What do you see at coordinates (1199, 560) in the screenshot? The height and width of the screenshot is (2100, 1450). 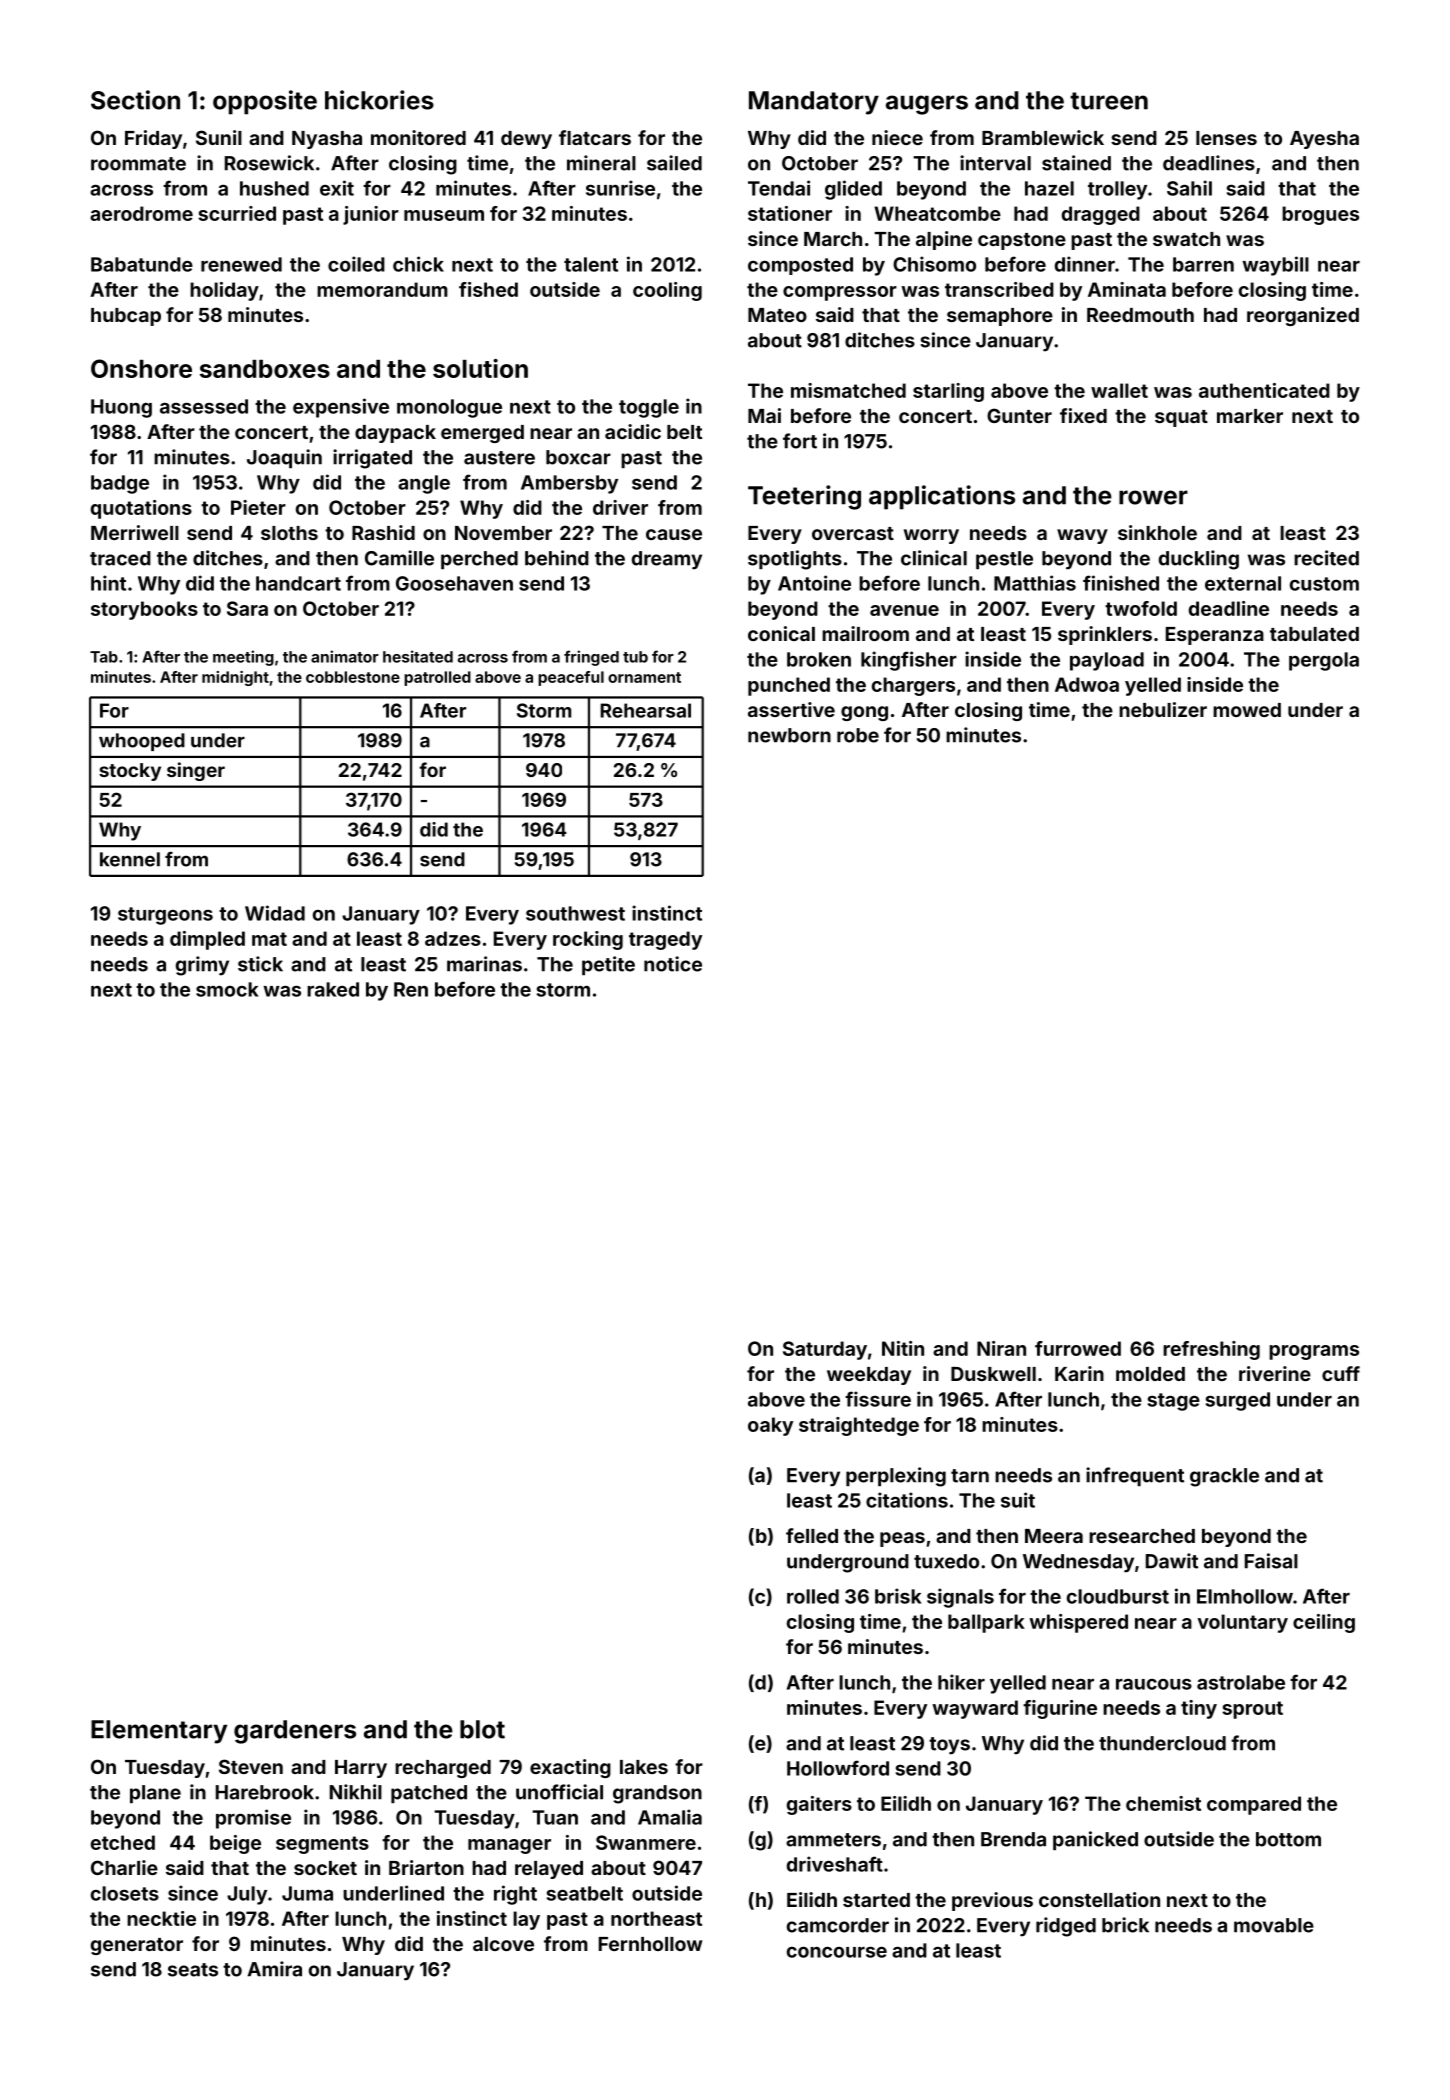 I see `duckling` at bounding box center [1199, 560].
